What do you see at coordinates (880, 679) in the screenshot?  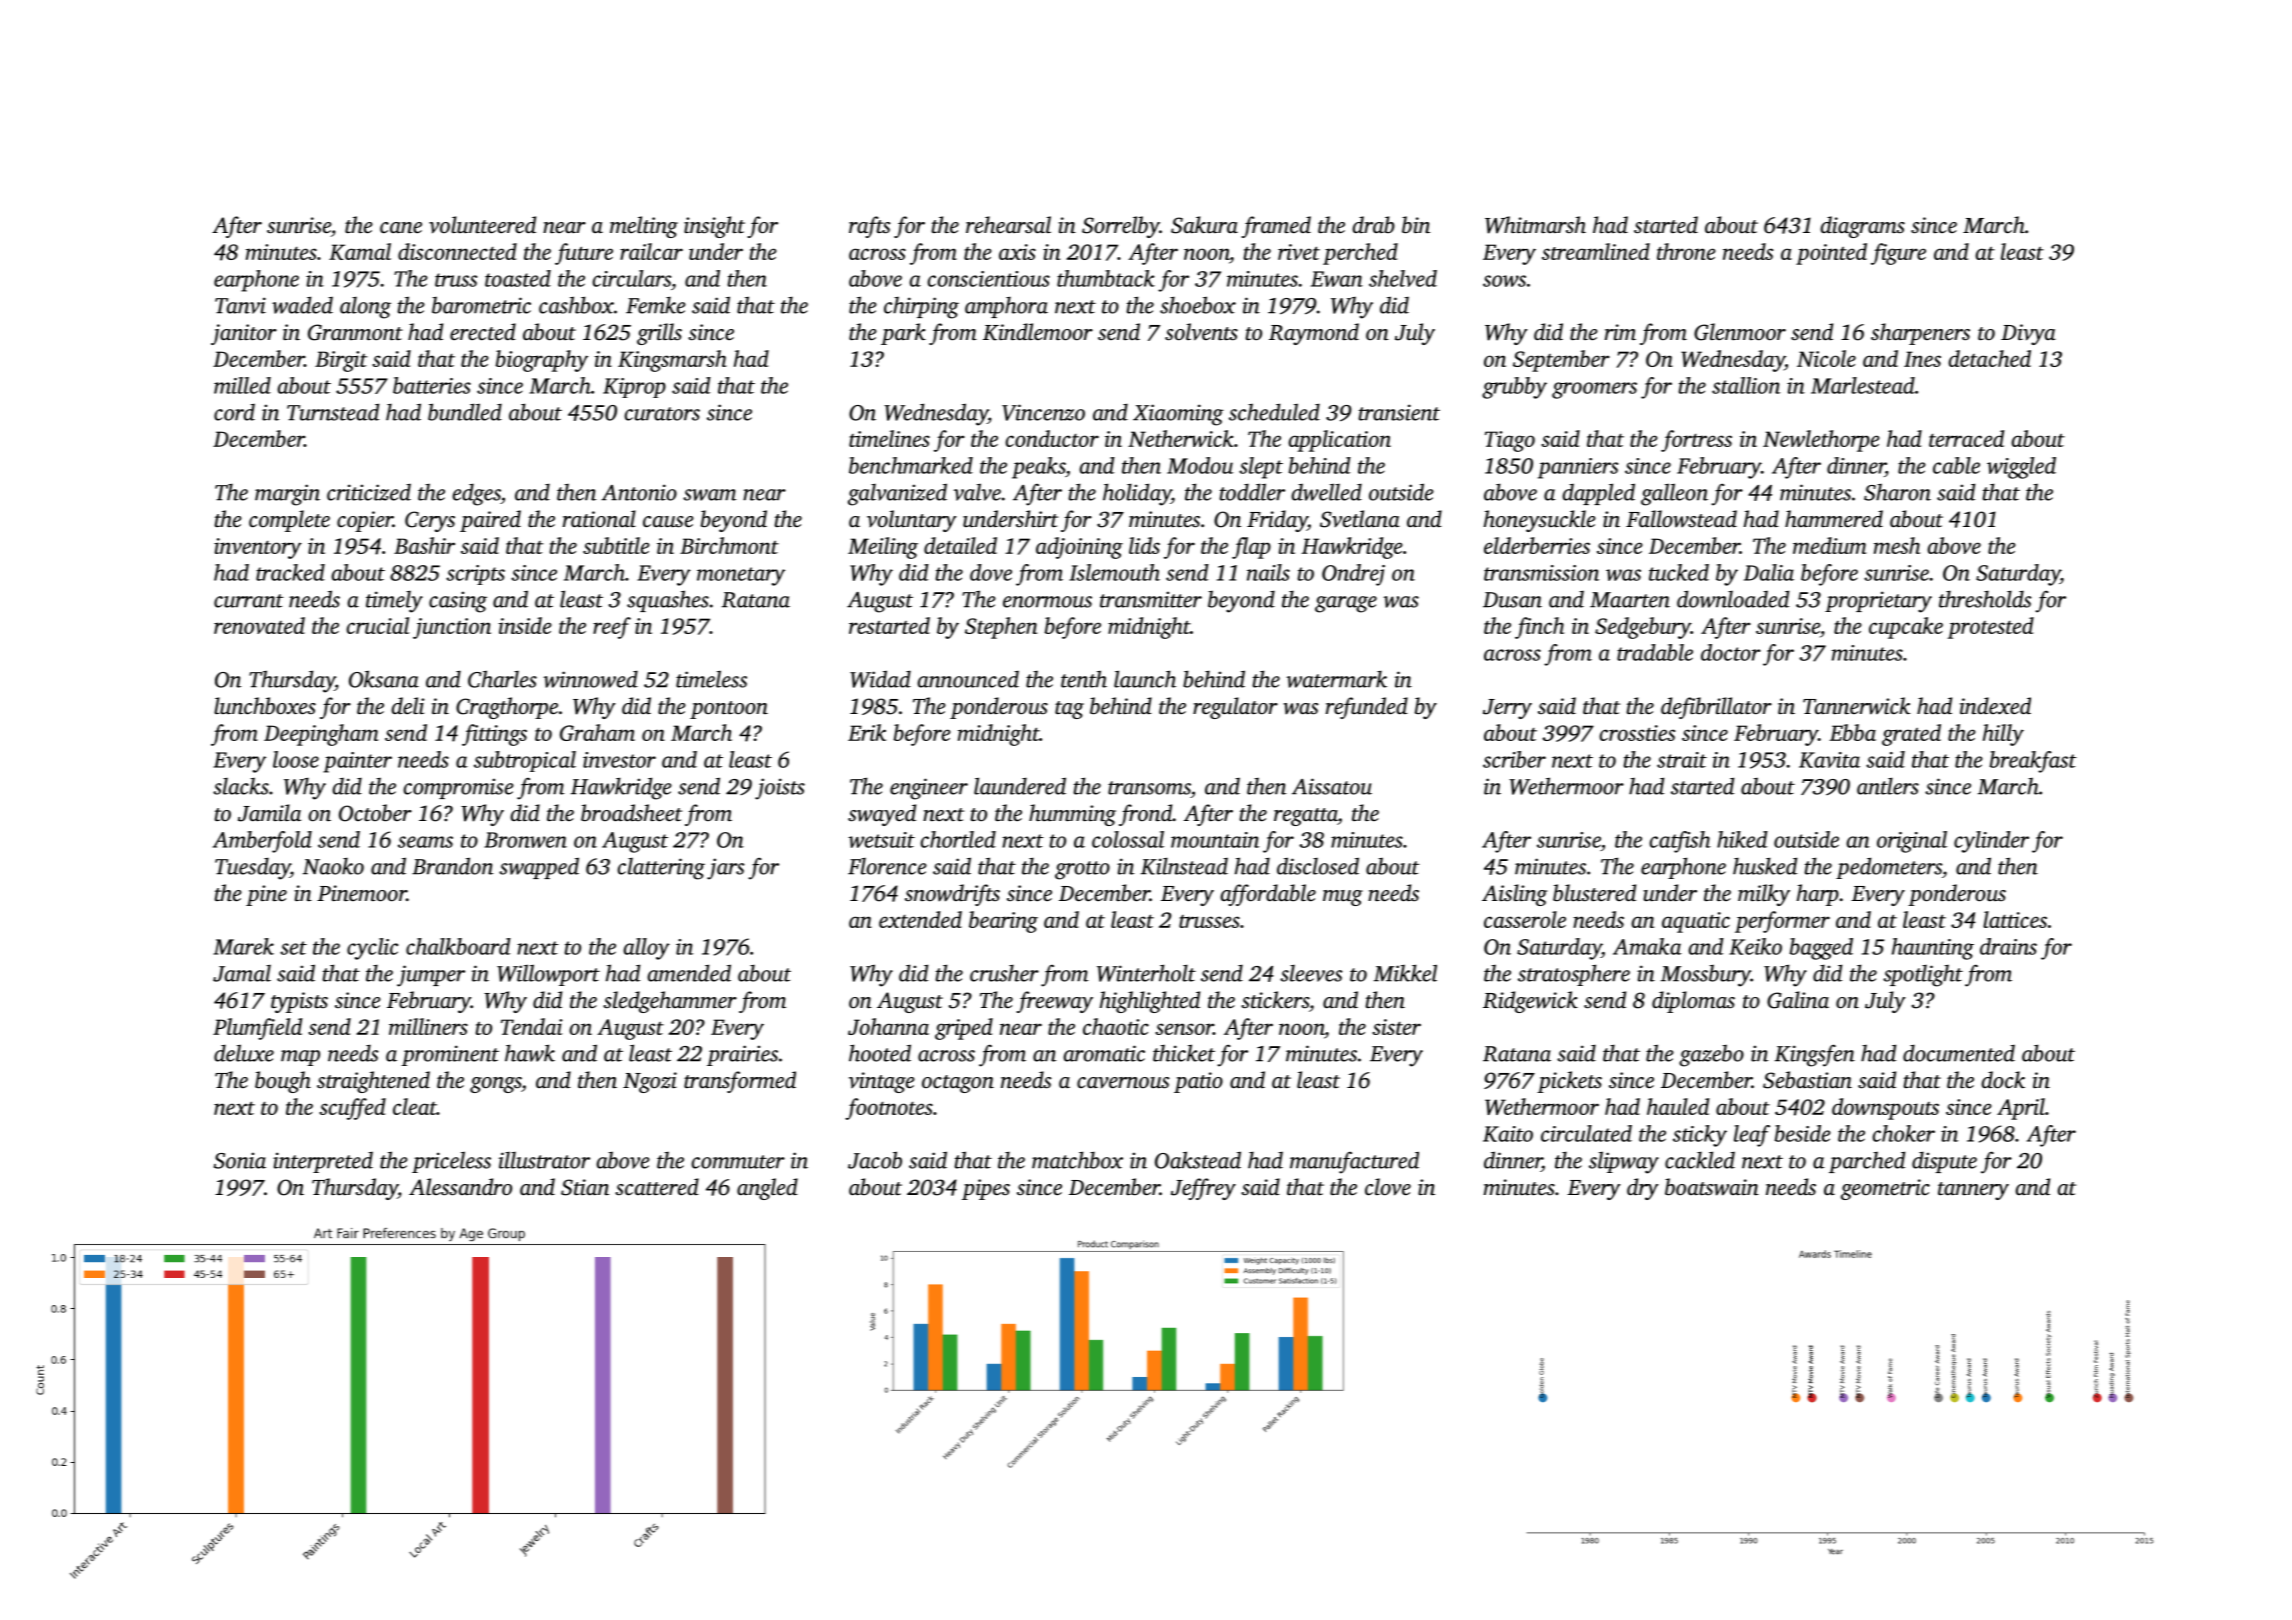 I see `Widad` at bounding box center [880, 679].
